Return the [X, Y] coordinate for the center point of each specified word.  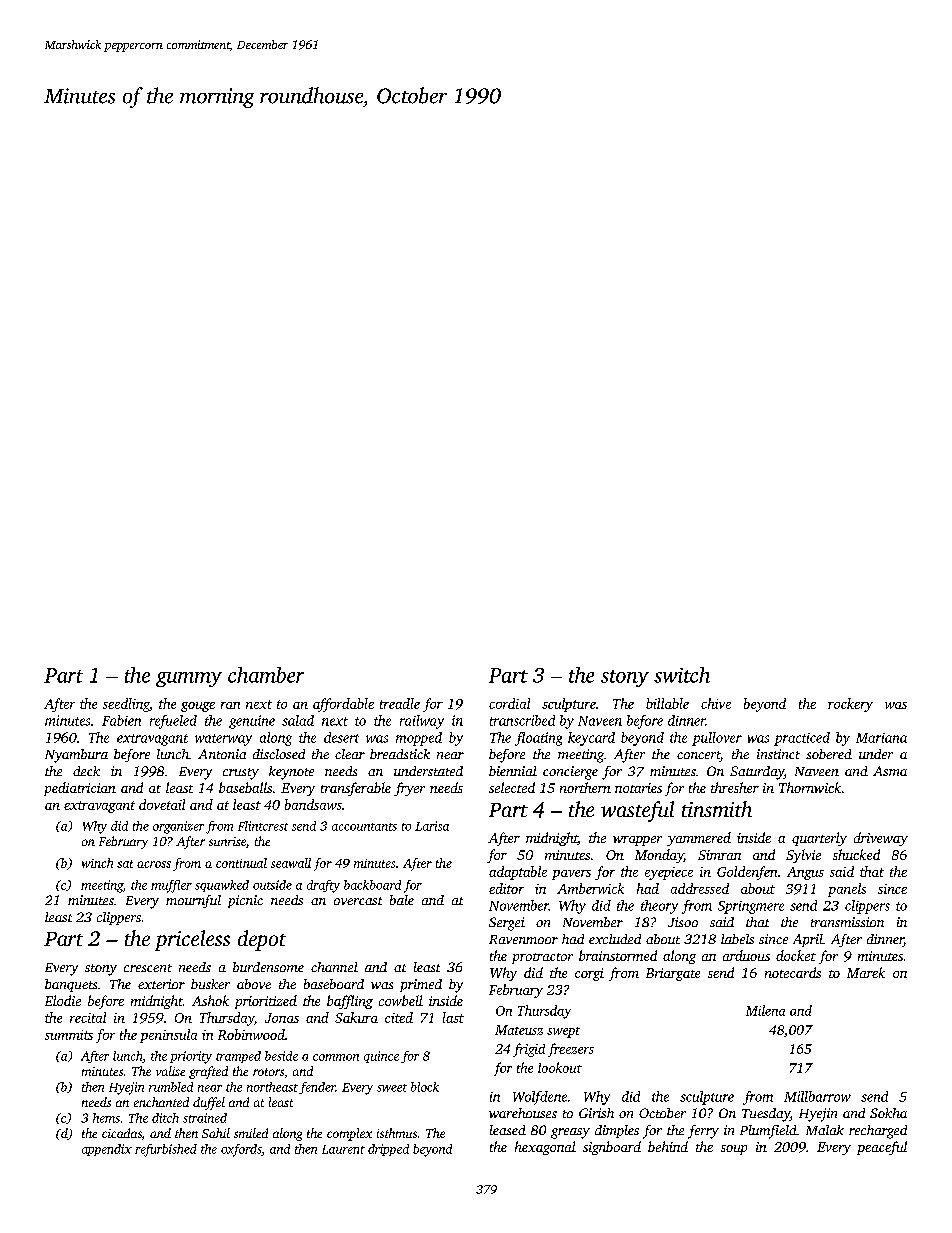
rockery [850, 705]
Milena [765, 1010]
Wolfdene [540, 1098]
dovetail [162, 804]
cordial [509, 703]
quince [381, 1057]
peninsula [168, 1036]
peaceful [882, 1148]
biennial [513, 771]
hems [106, 1118]
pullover [717, 739]
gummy [189, 679]
